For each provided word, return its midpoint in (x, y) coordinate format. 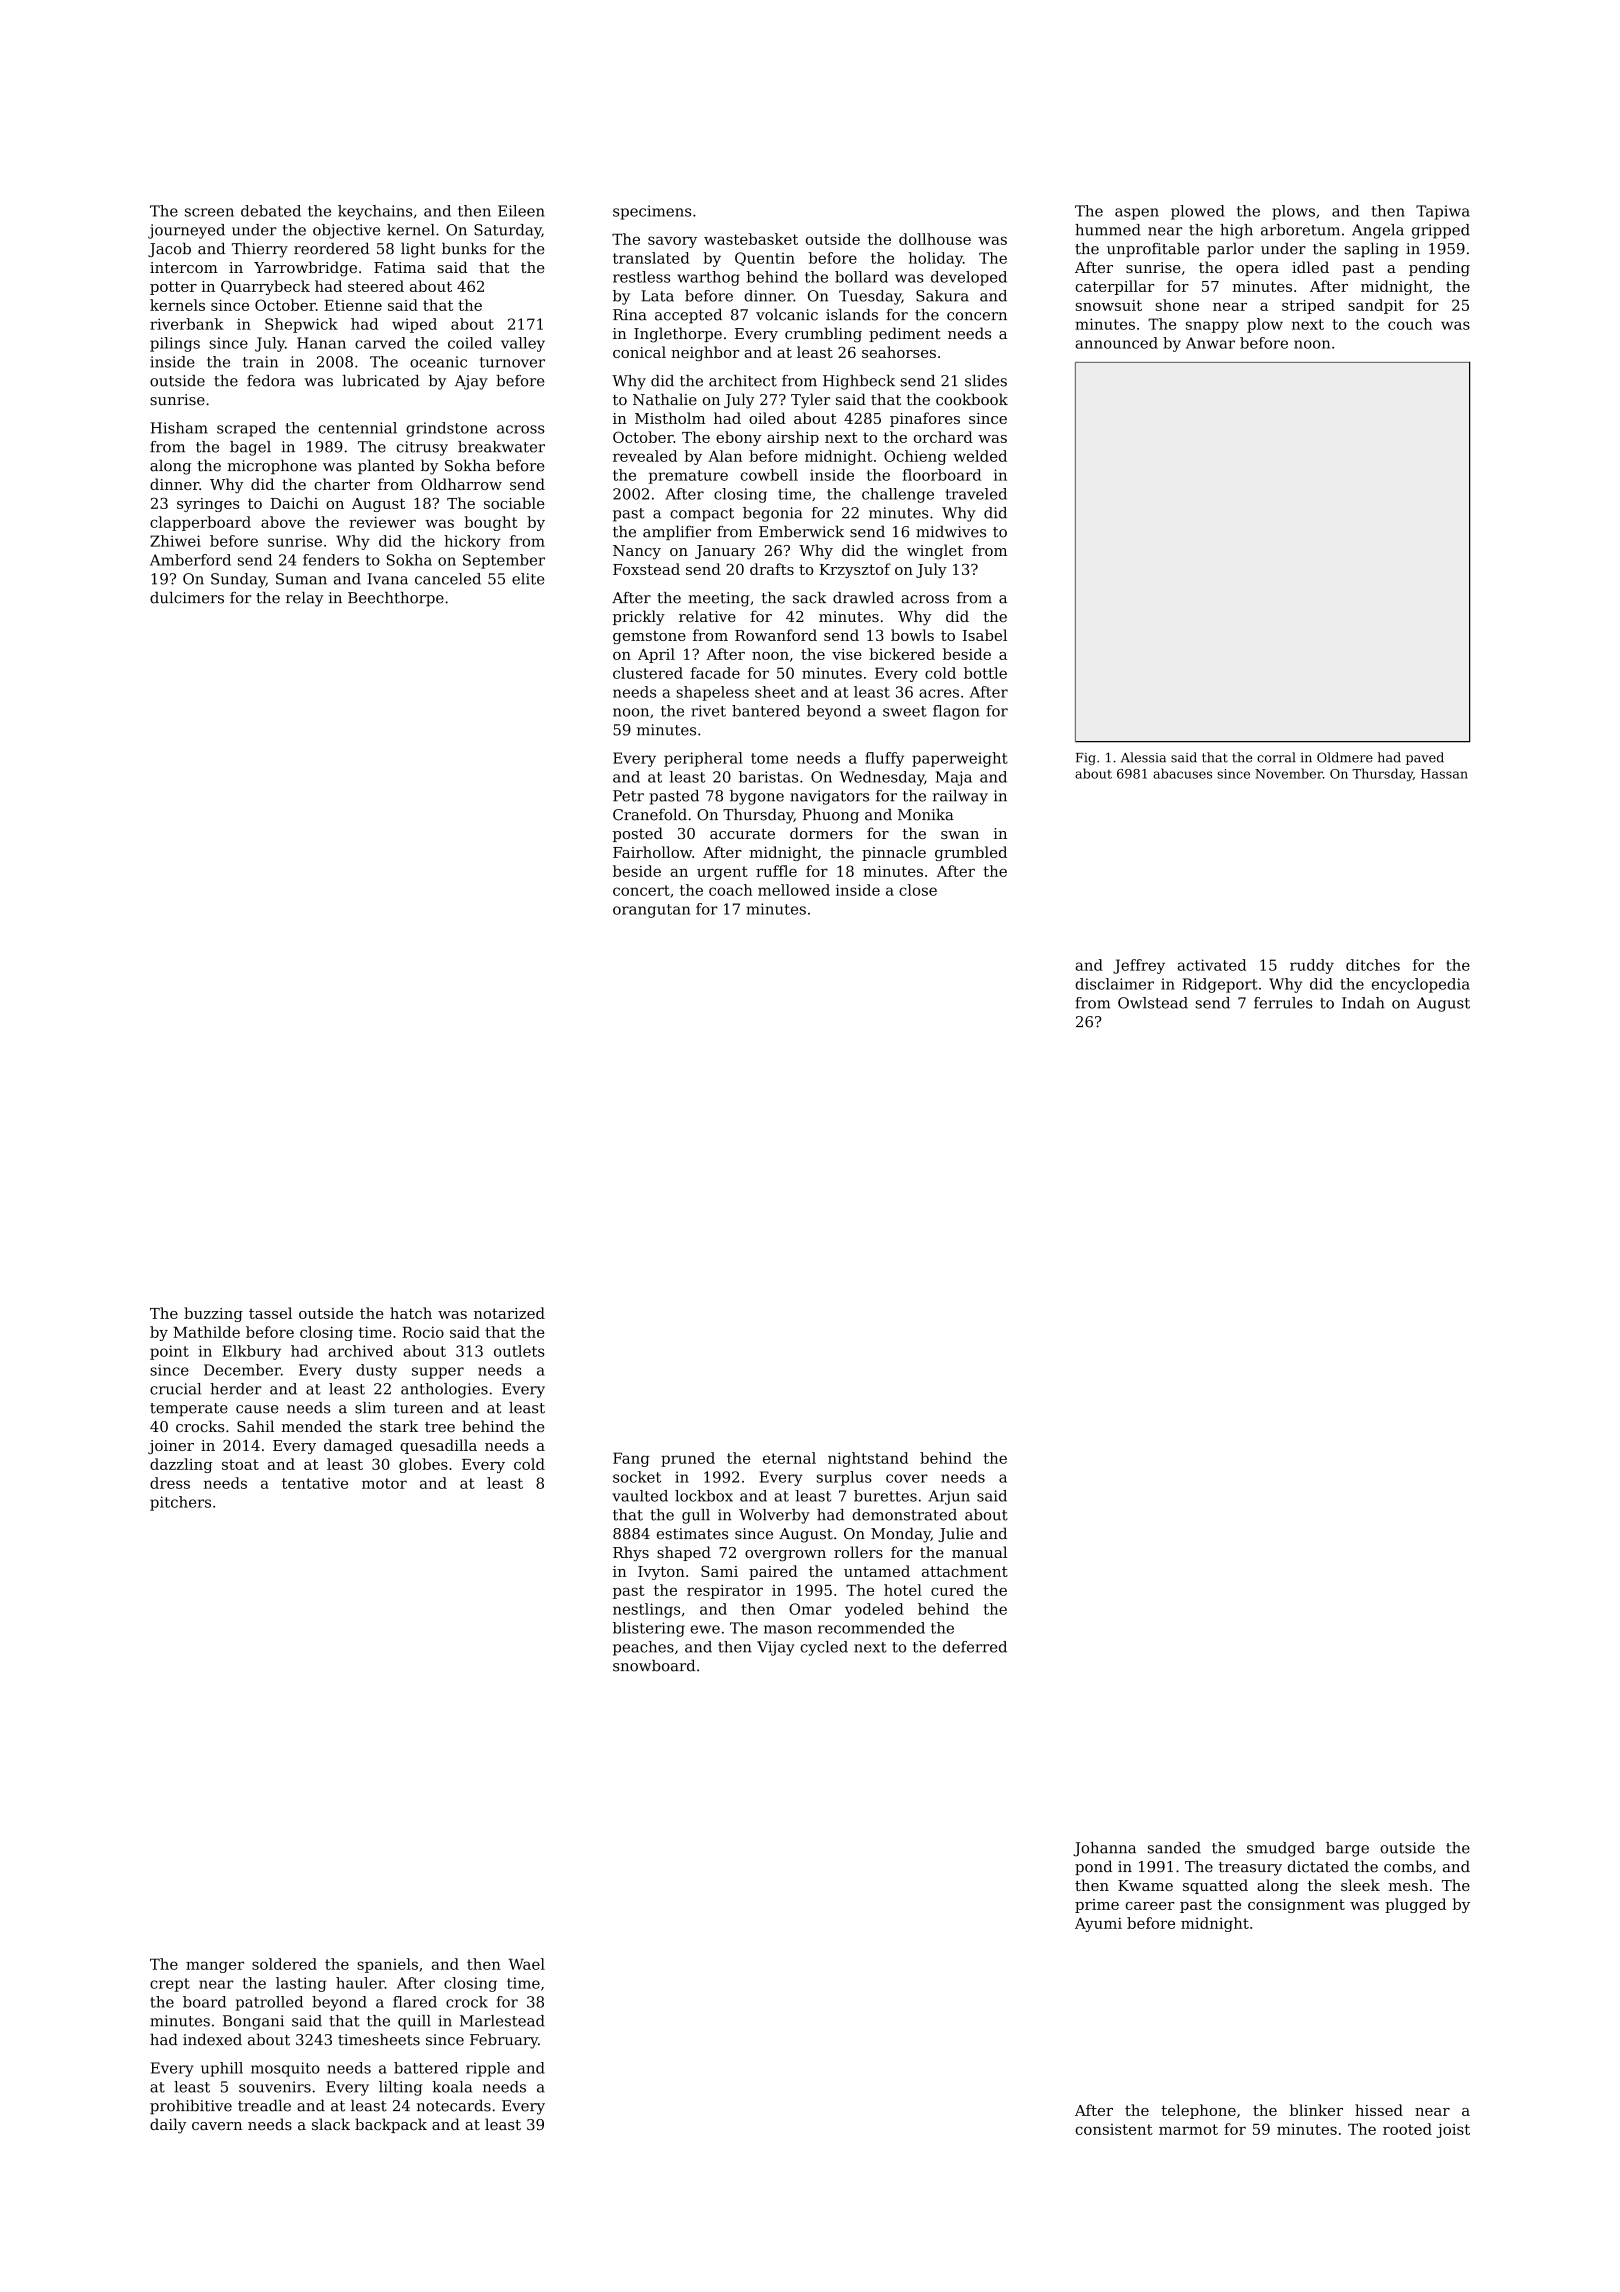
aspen (1137, 214)
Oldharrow (461, 484)
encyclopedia (1421, 985)
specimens (652, 212)
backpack (391, 2125)
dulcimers (187, 598)
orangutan (651, 911)
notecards (454, 2106)
